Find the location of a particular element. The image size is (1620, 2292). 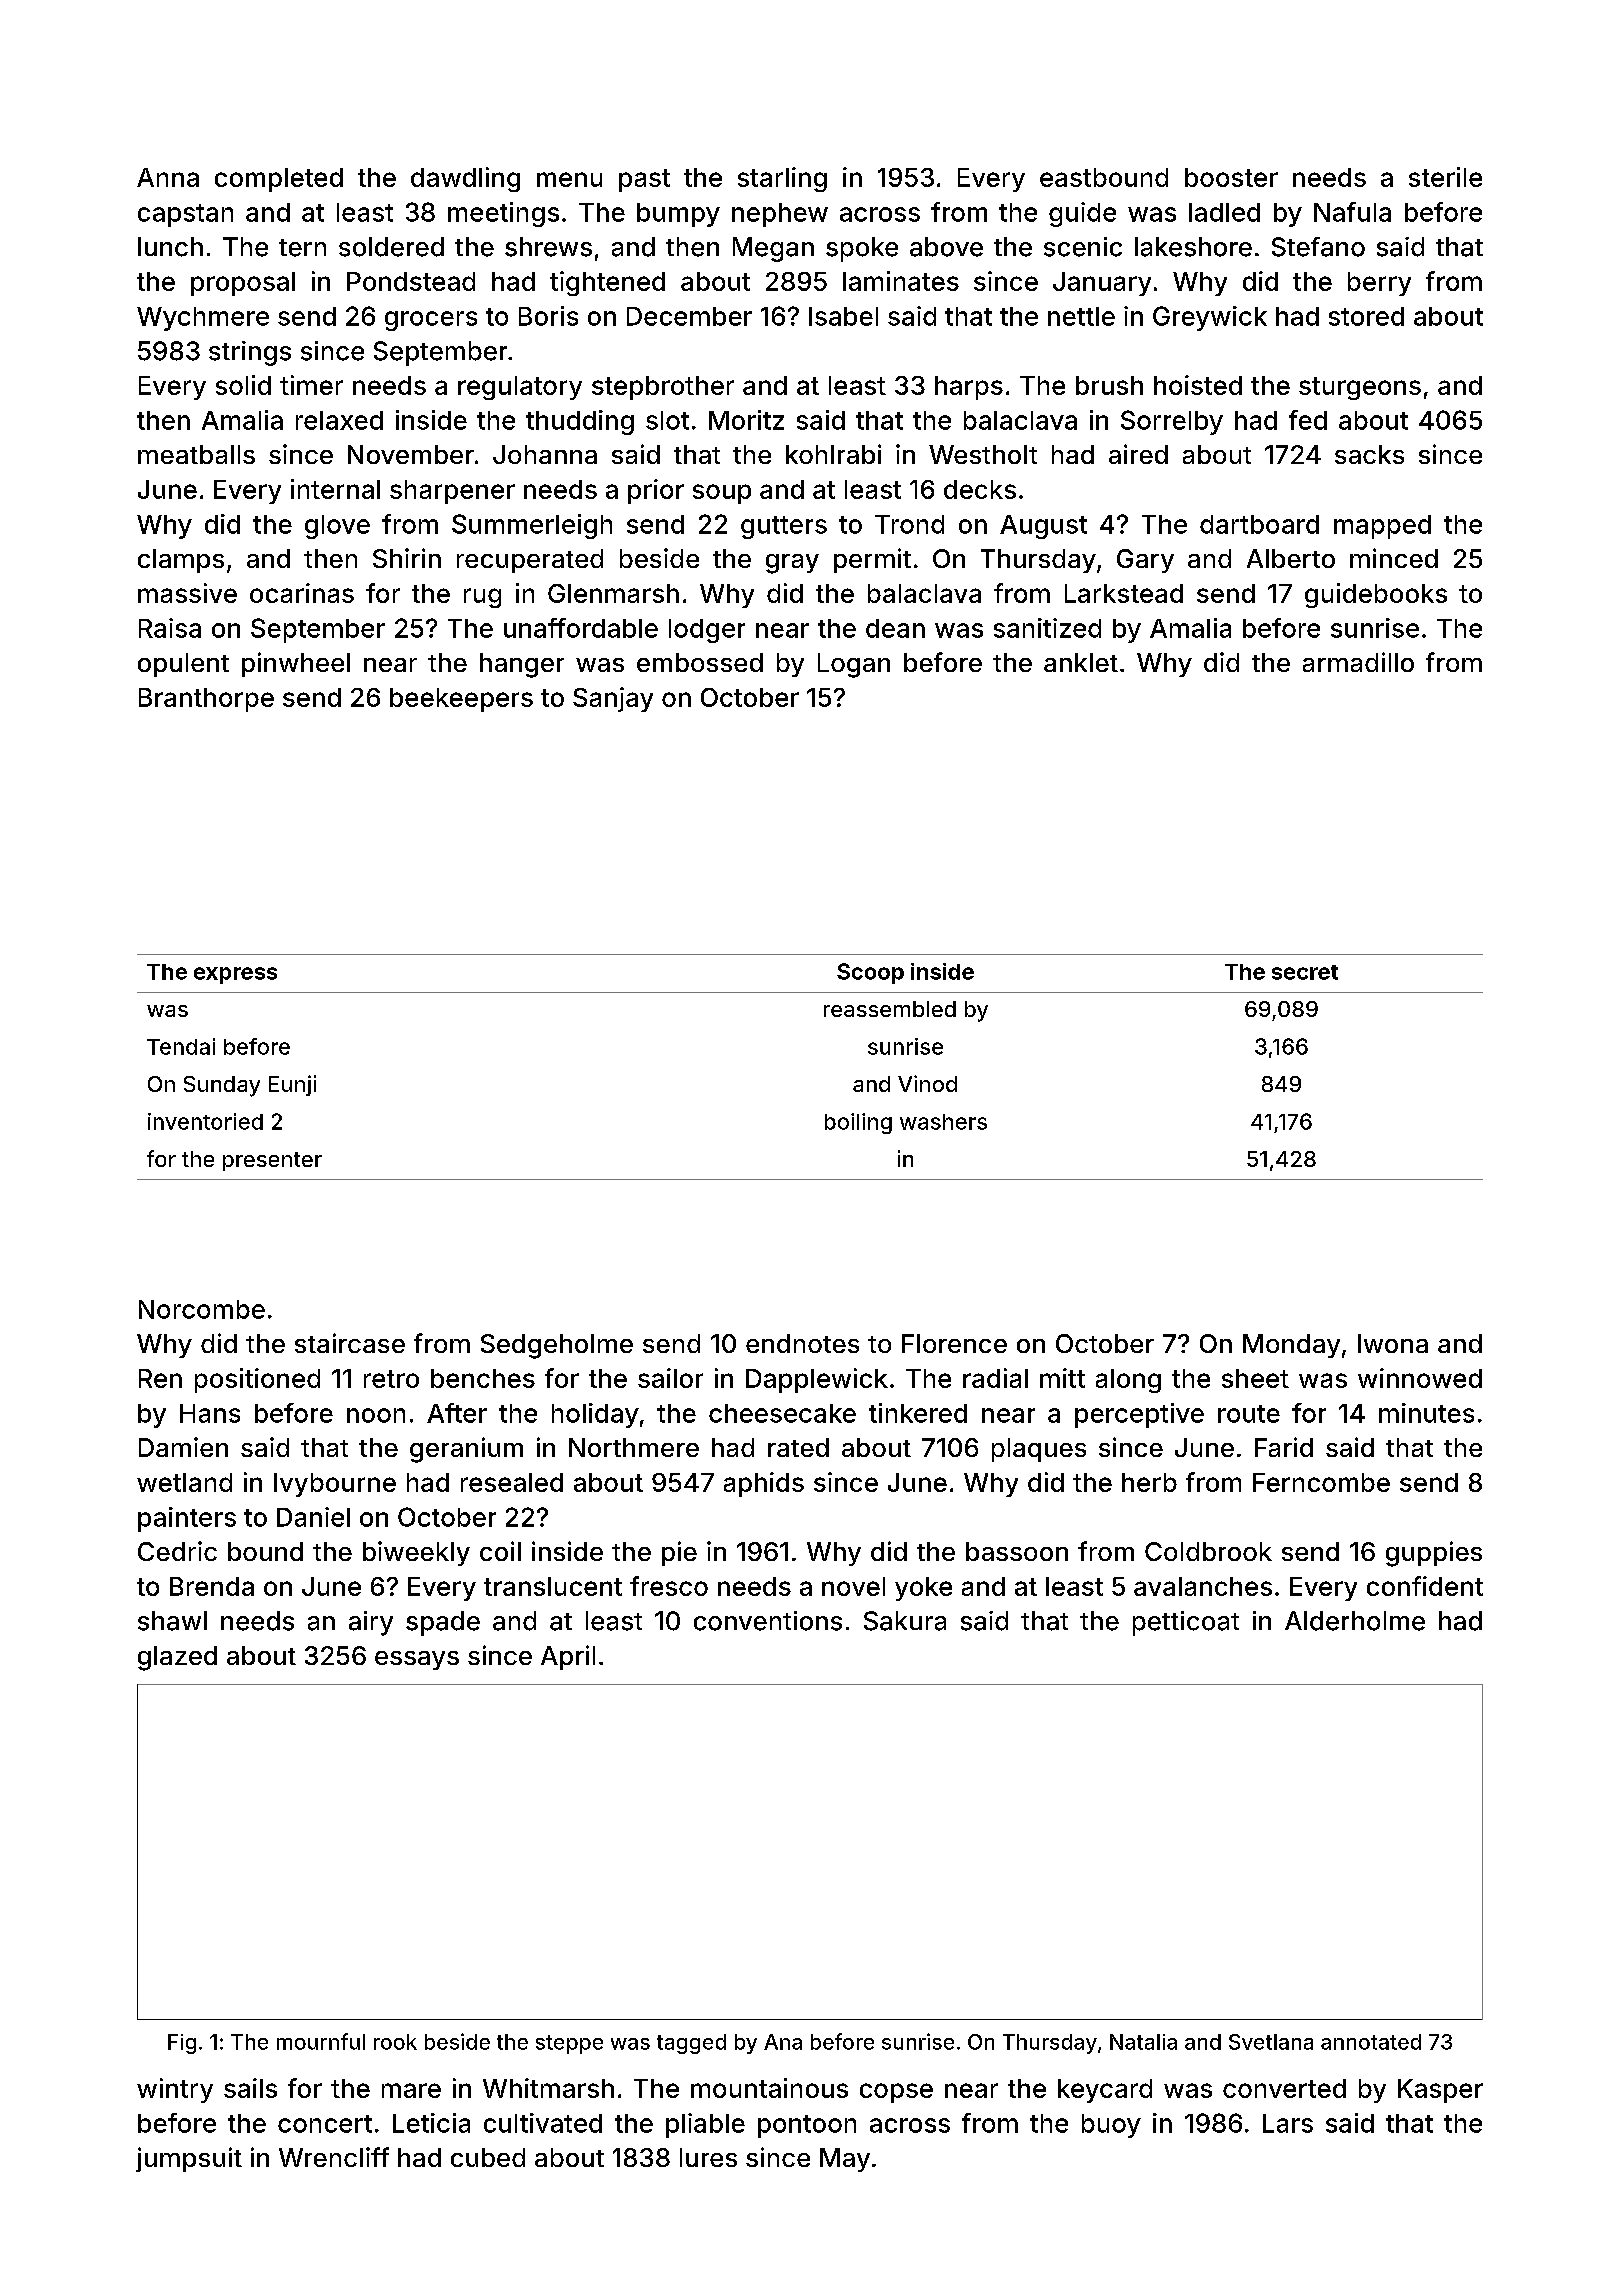

aired is located at coordinates (1138, 454).
